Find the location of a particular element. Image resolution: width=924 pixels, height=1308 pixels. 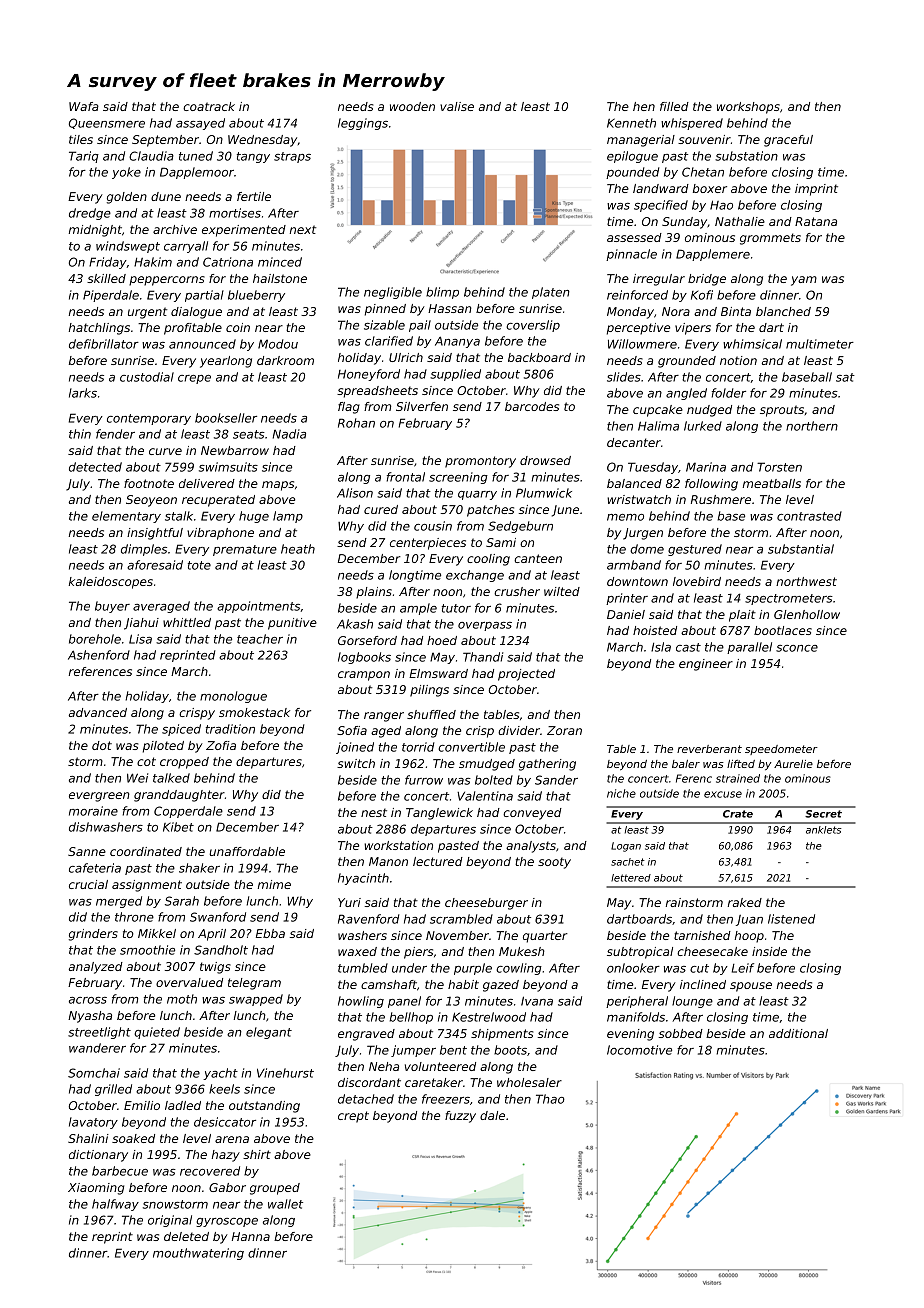

leggings is located at coordinates (363, 124).
